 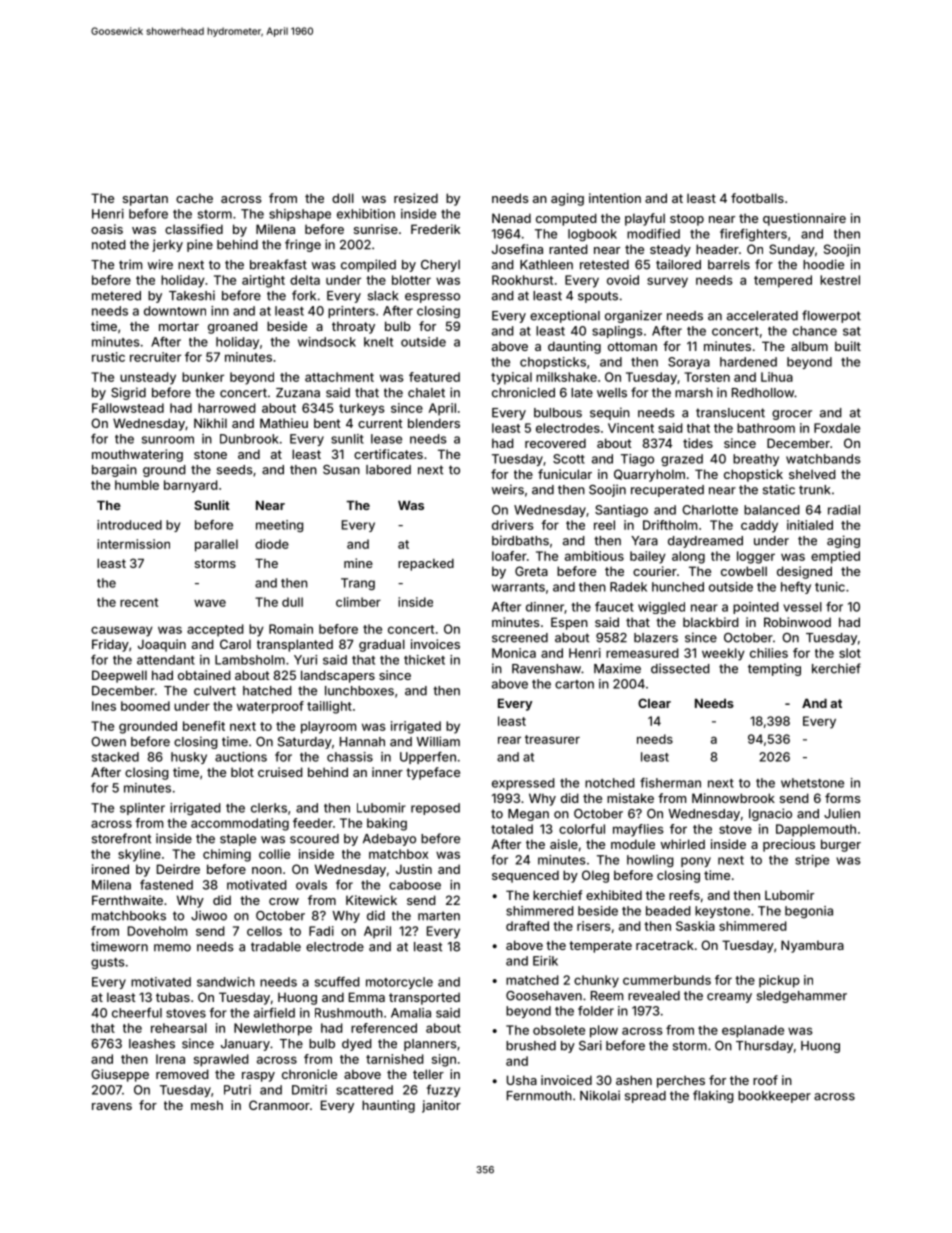 I want to click on milkshake, so click(x=566, y=377).
